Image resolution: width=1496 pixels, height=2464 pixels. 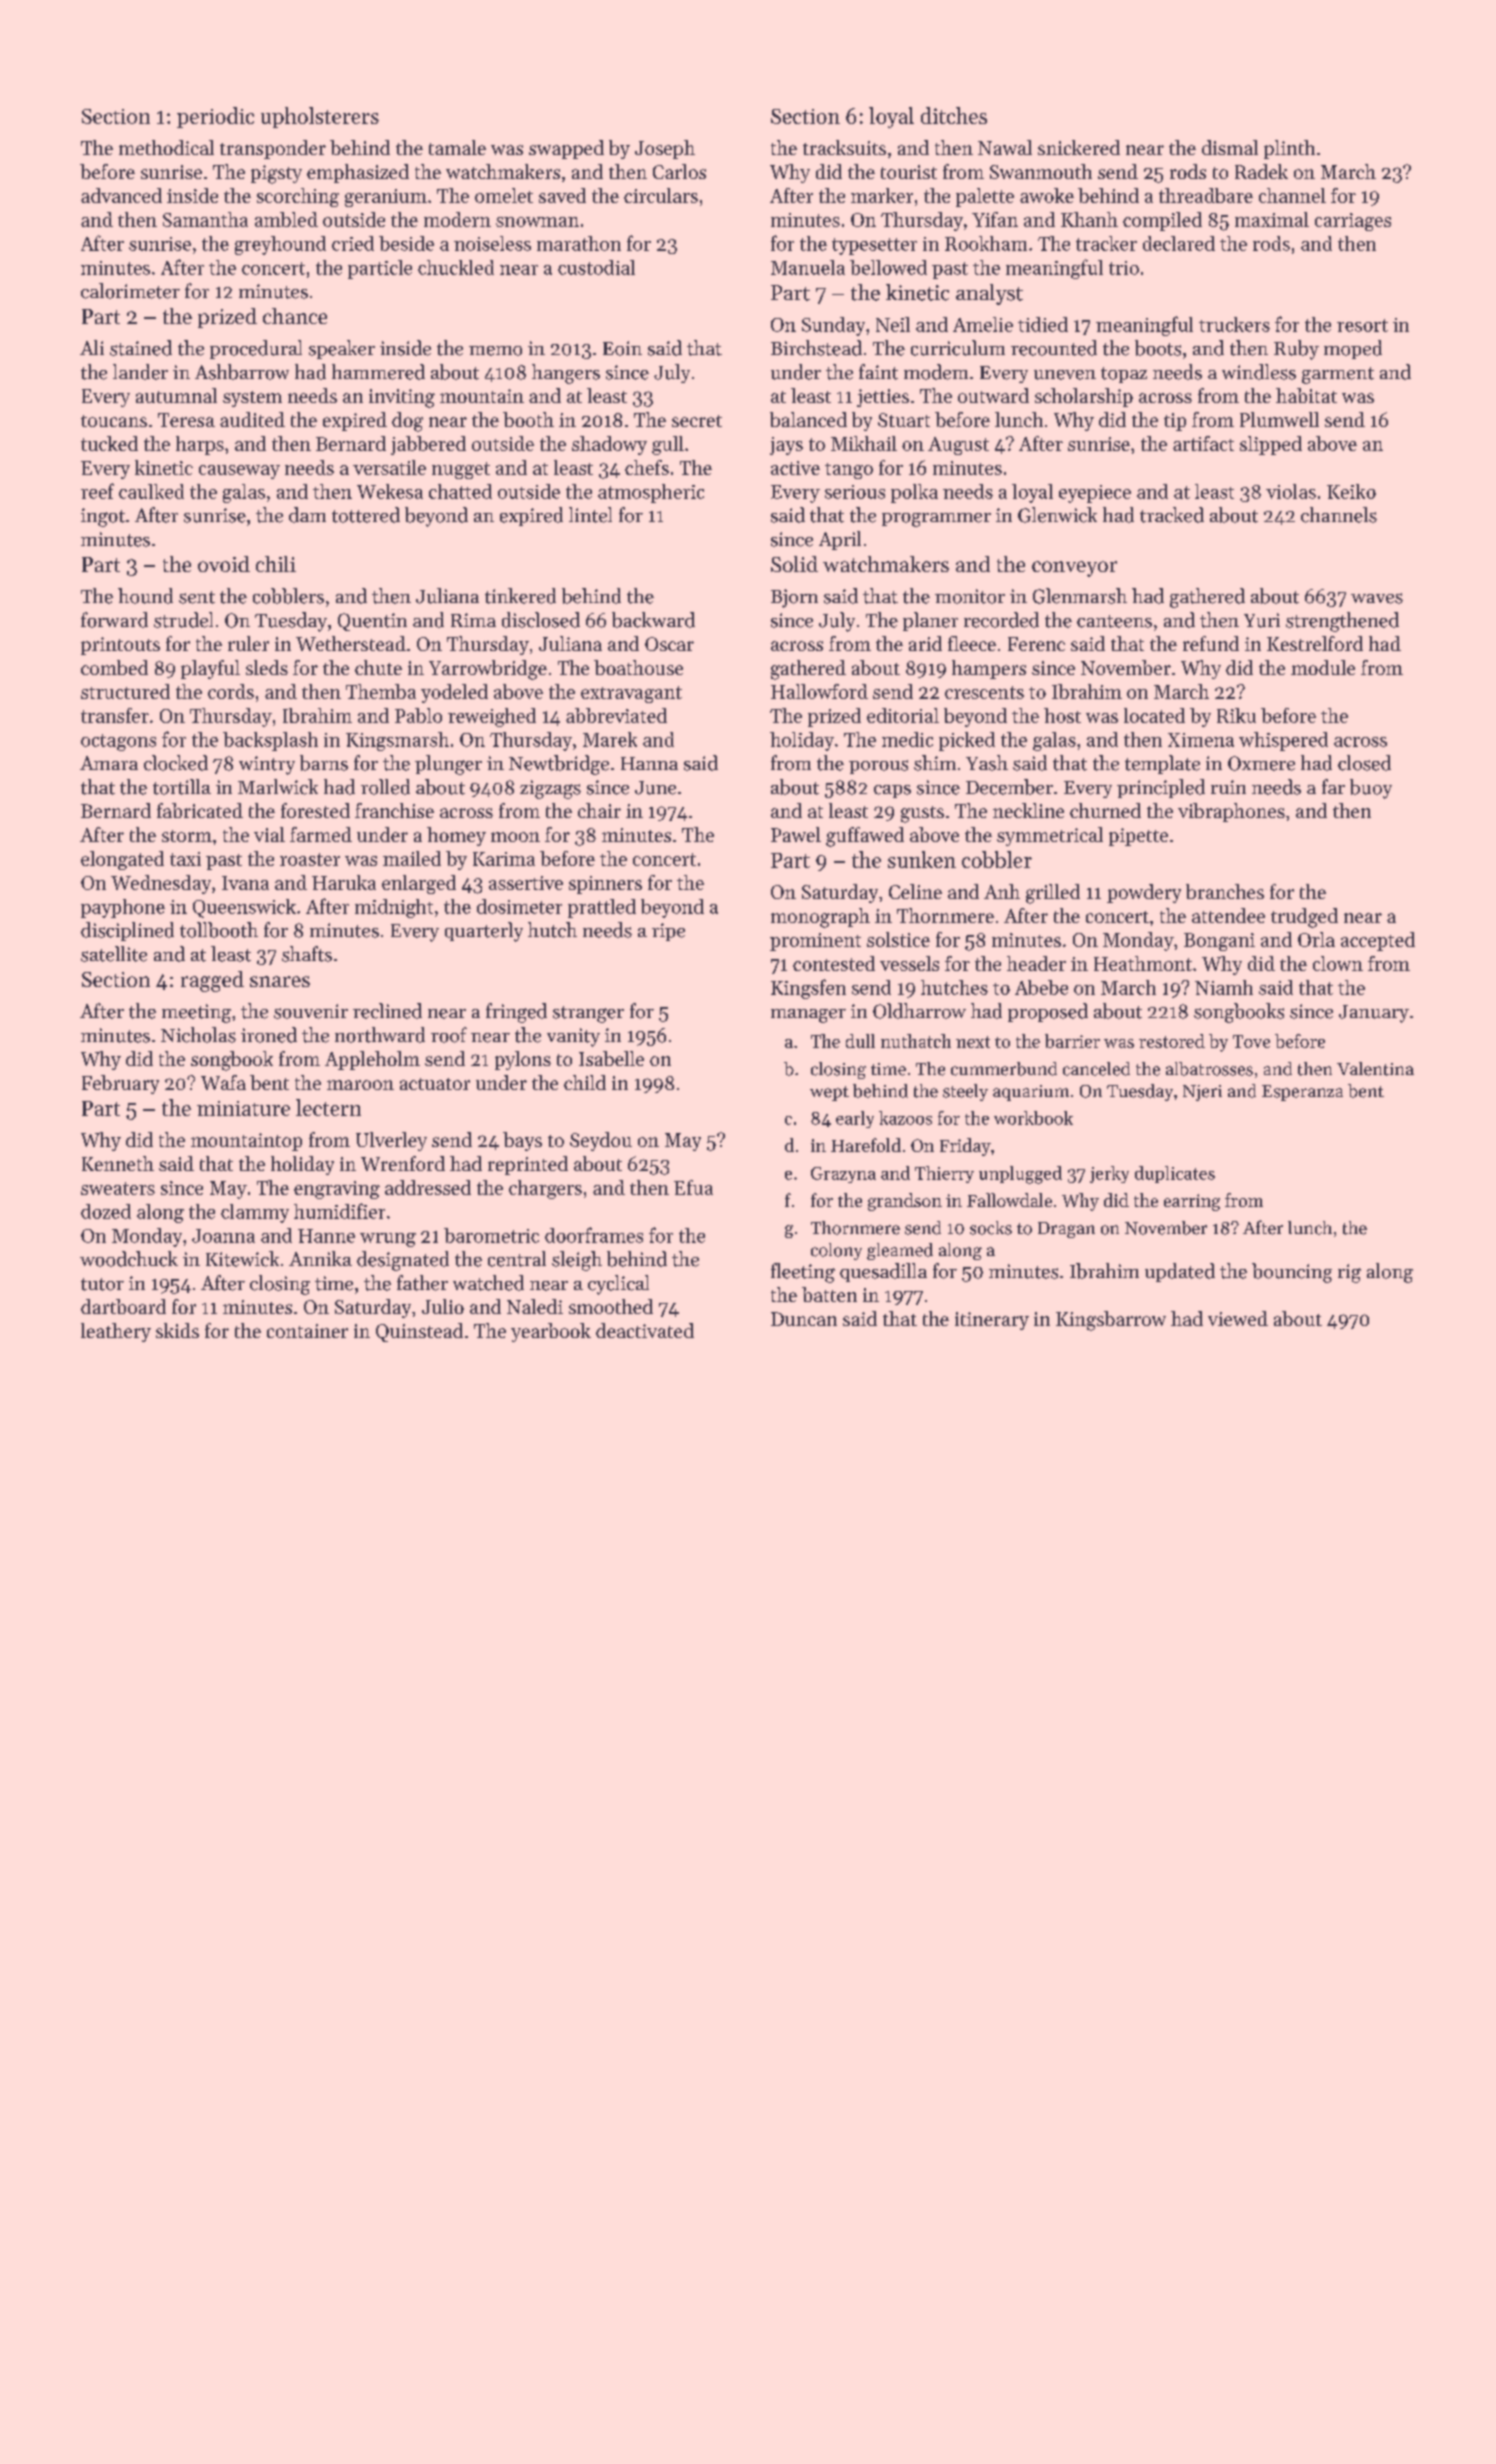 What do you see at coordinates (130, 291) in the screenshot?
I see `calorimeter` at bounding box center [130, 291].
